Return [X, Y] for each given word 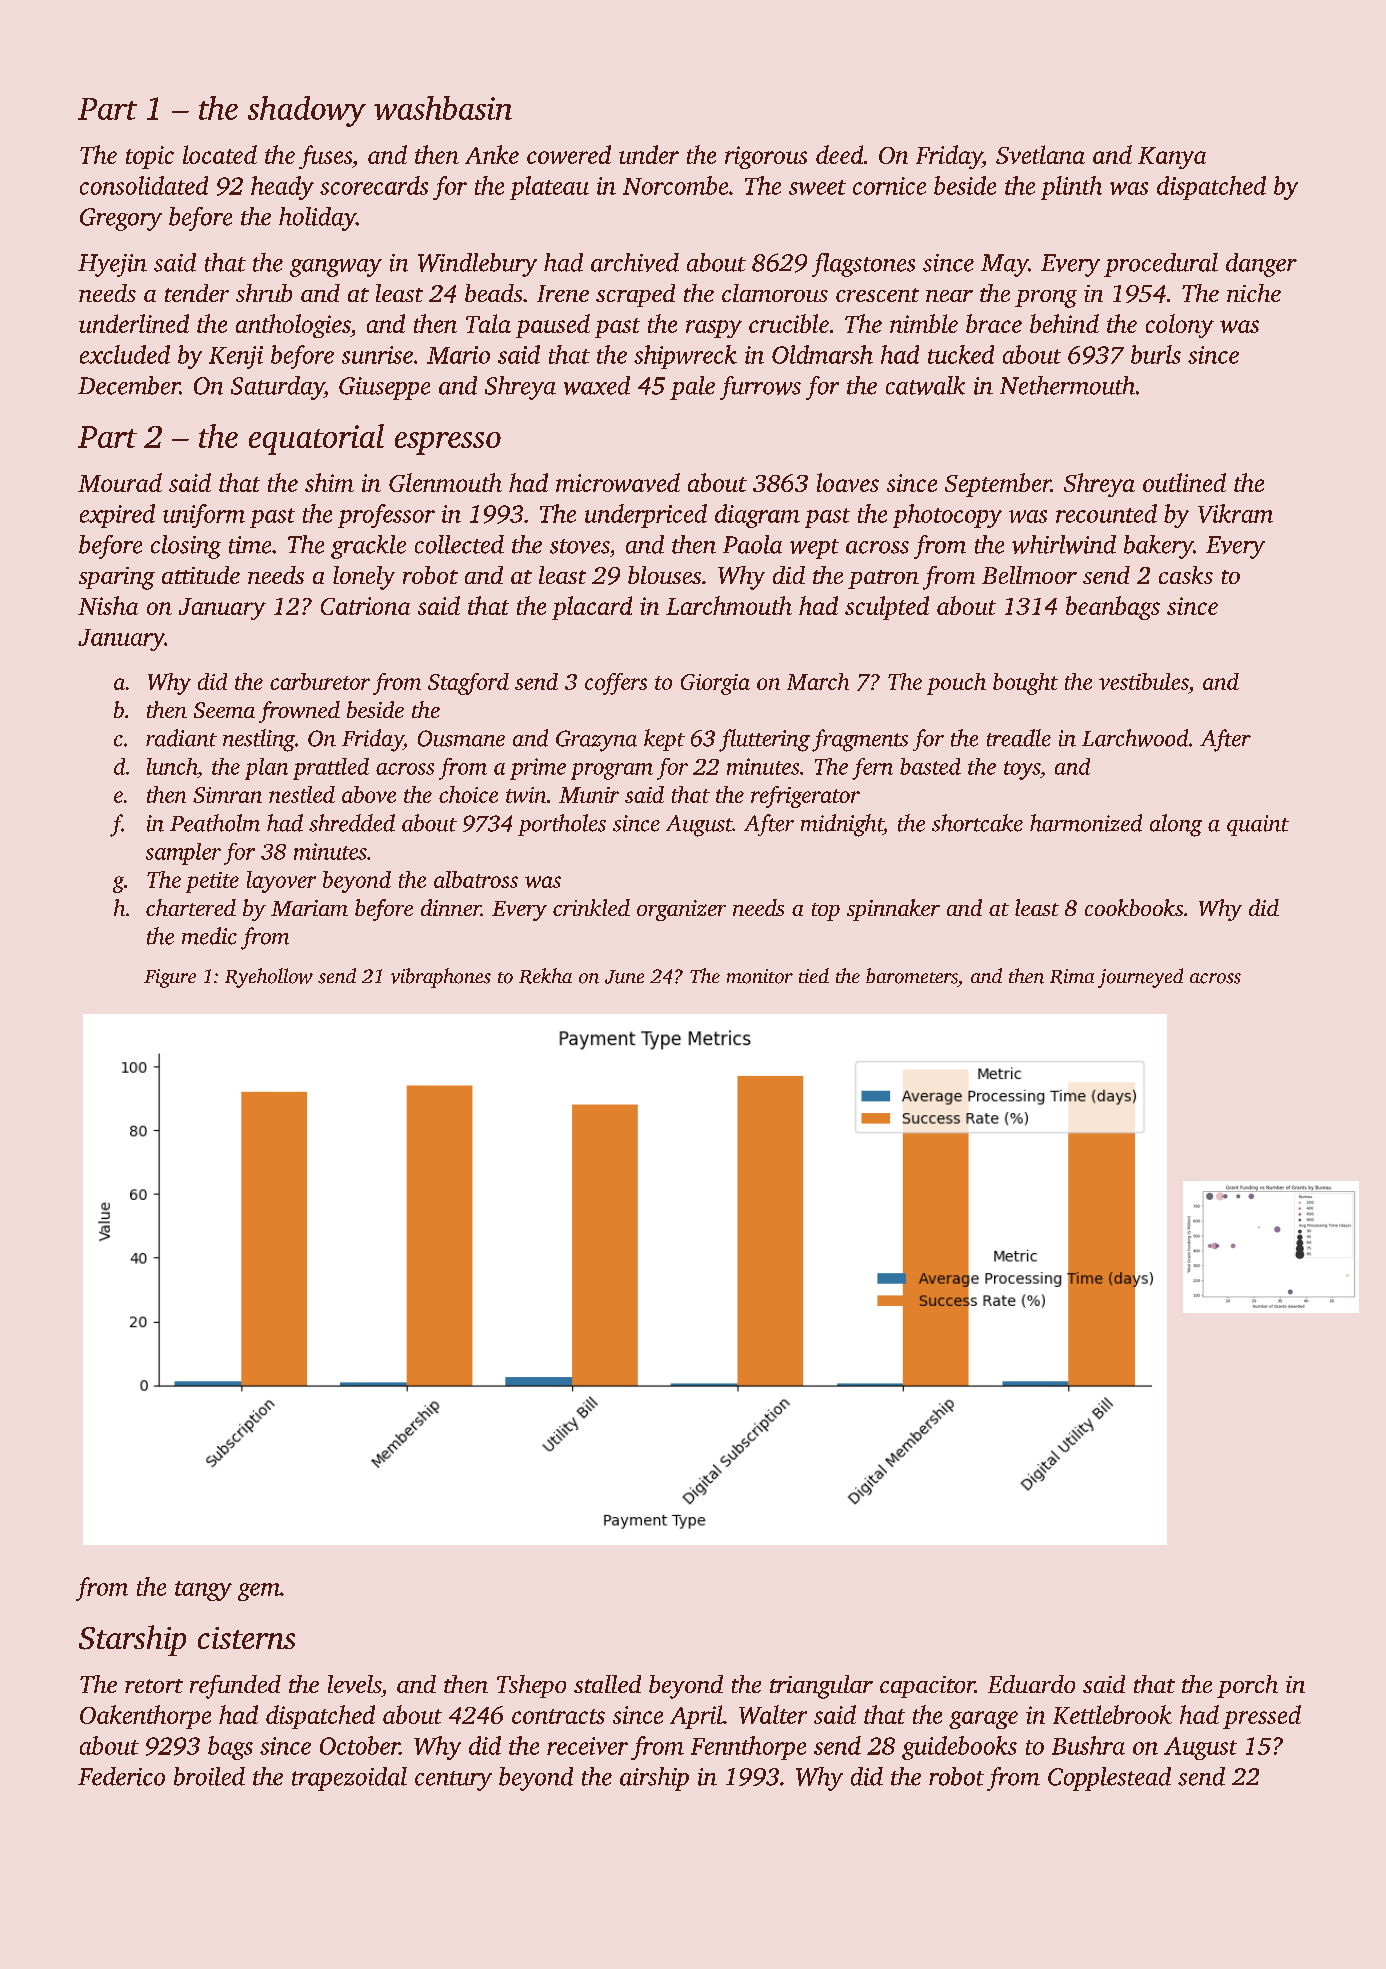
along [1176, 825]
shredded [352, 823]
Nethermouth [1067, 385]
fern [872, 769]
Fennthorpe [748, 1748]
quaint [1258, 825]
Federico [121, 1776]
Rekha [545, 976]
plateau [549, 188]
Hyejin [112, 265]
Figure [170, 978]
